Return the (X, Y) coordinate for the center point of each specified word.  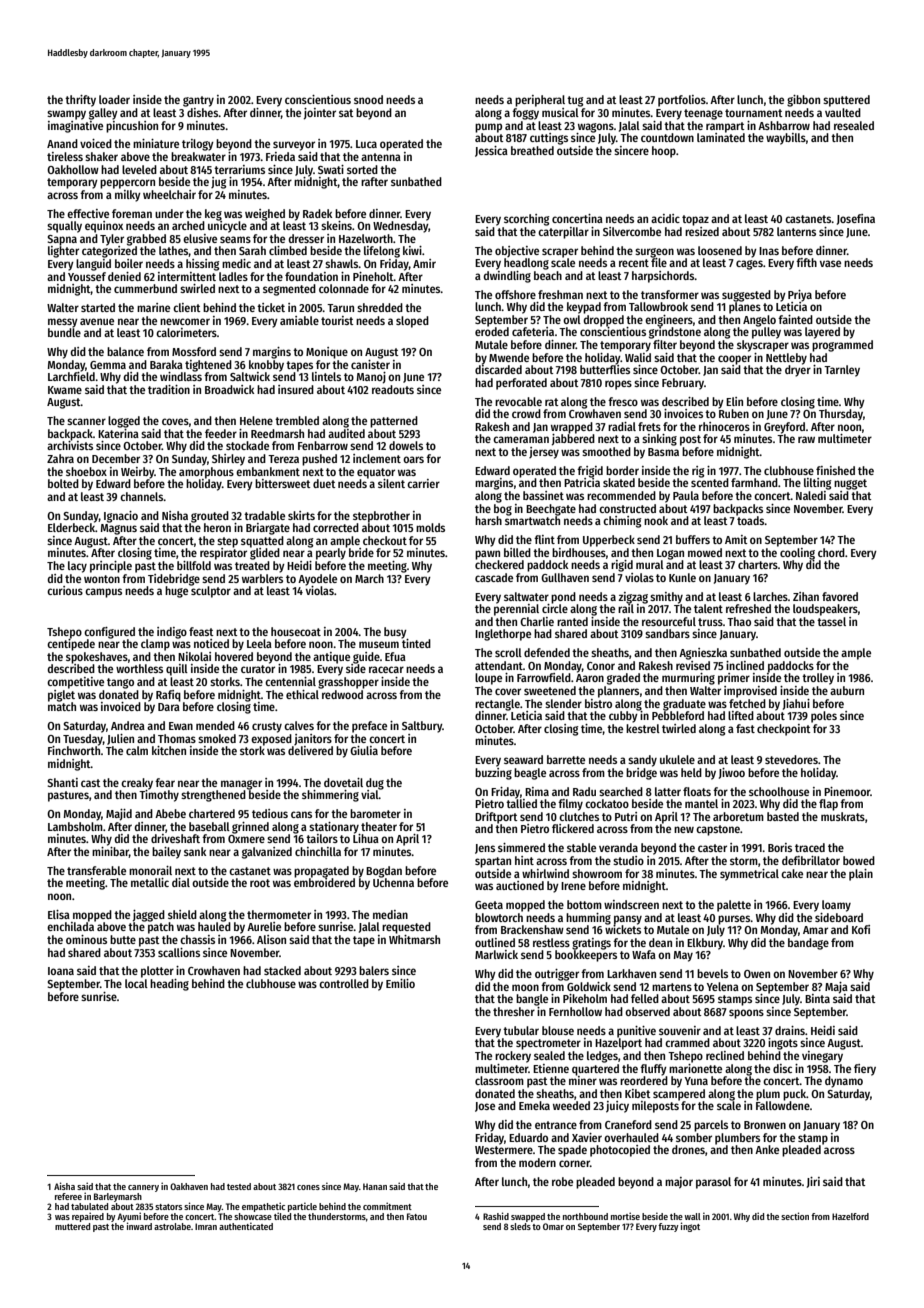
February (683, 384)
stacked (282, 970)
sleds (520, 1226)
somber (694, 1137)
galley (103, 114)
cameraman (521, 439)
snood (368, 99)
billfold (194, 565)
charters (758, 564)
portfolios (682, 101)
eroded (492, 331)
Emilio (400, 983)
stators (168, 1207)
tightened (208, 366)
